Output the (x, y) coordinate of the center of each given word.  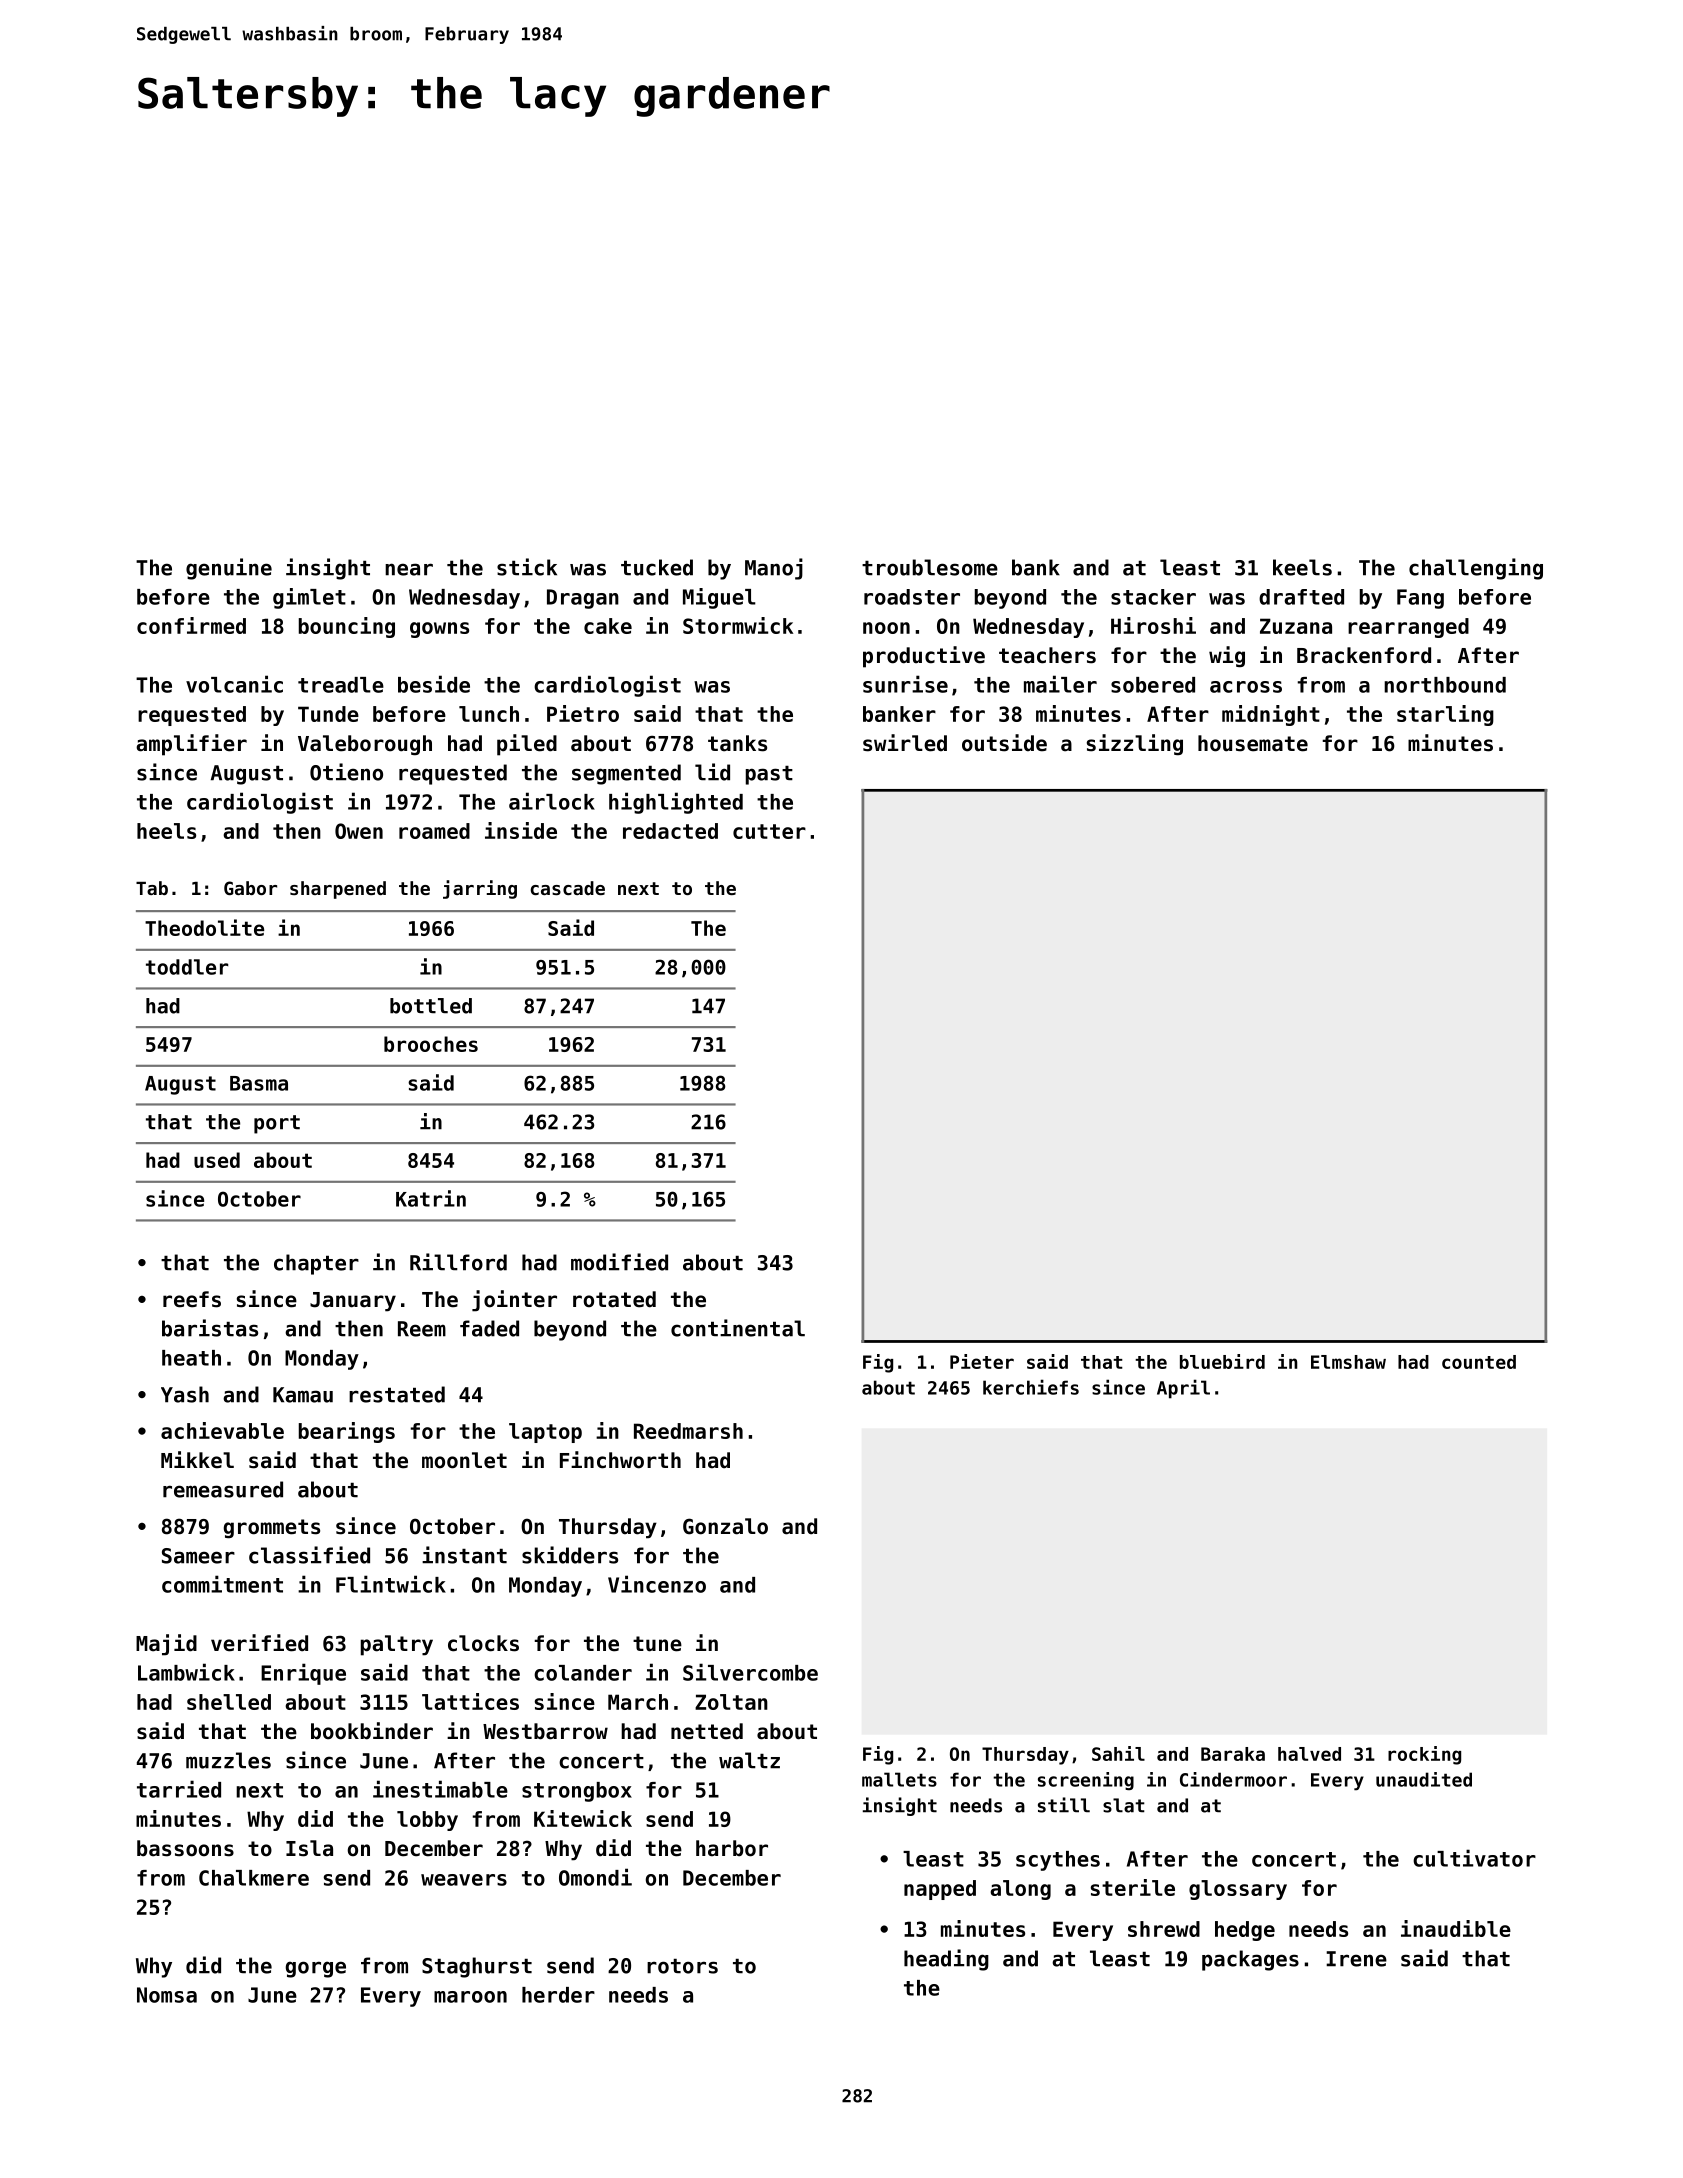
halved (1309, 1754)
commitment (222, 1584)
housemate (1253, 743)
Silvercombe (750, 1672)
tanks (737, 743)
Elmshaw (1348, 1362)
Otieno (346, 772)
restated (397, 1394)
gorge (315, 1969)
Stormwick (738, 625)
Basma (259, 1083)
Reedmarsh (688, 1431)
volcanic (234, 684)
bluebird (1222, 1361)
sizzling (1135, 744)
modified (619, 1262)
